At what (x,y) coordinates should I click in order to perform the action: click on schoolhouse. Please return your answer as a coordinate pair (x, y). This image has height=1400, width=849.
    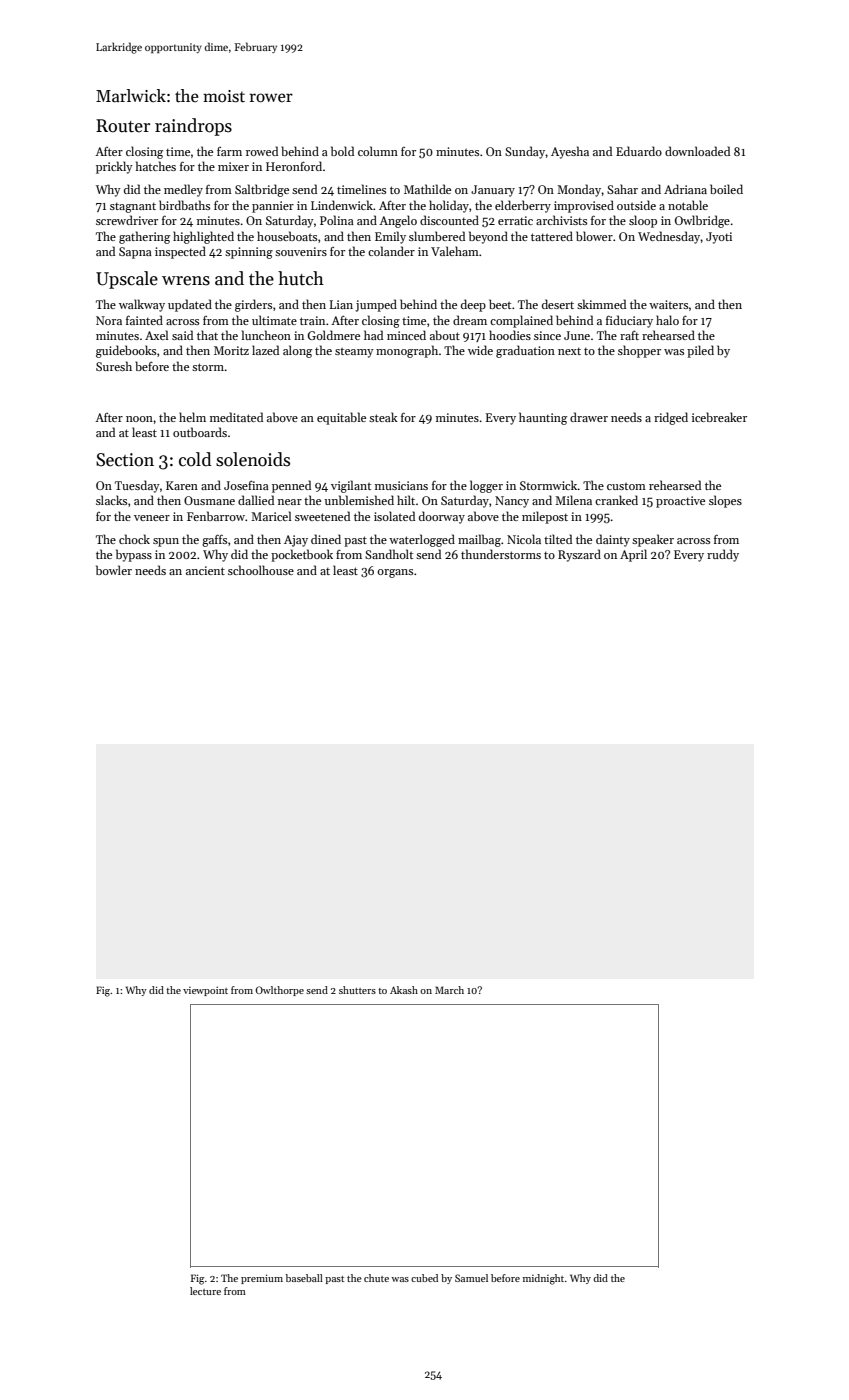
    Looking at the image, I should click on (261, 570).
